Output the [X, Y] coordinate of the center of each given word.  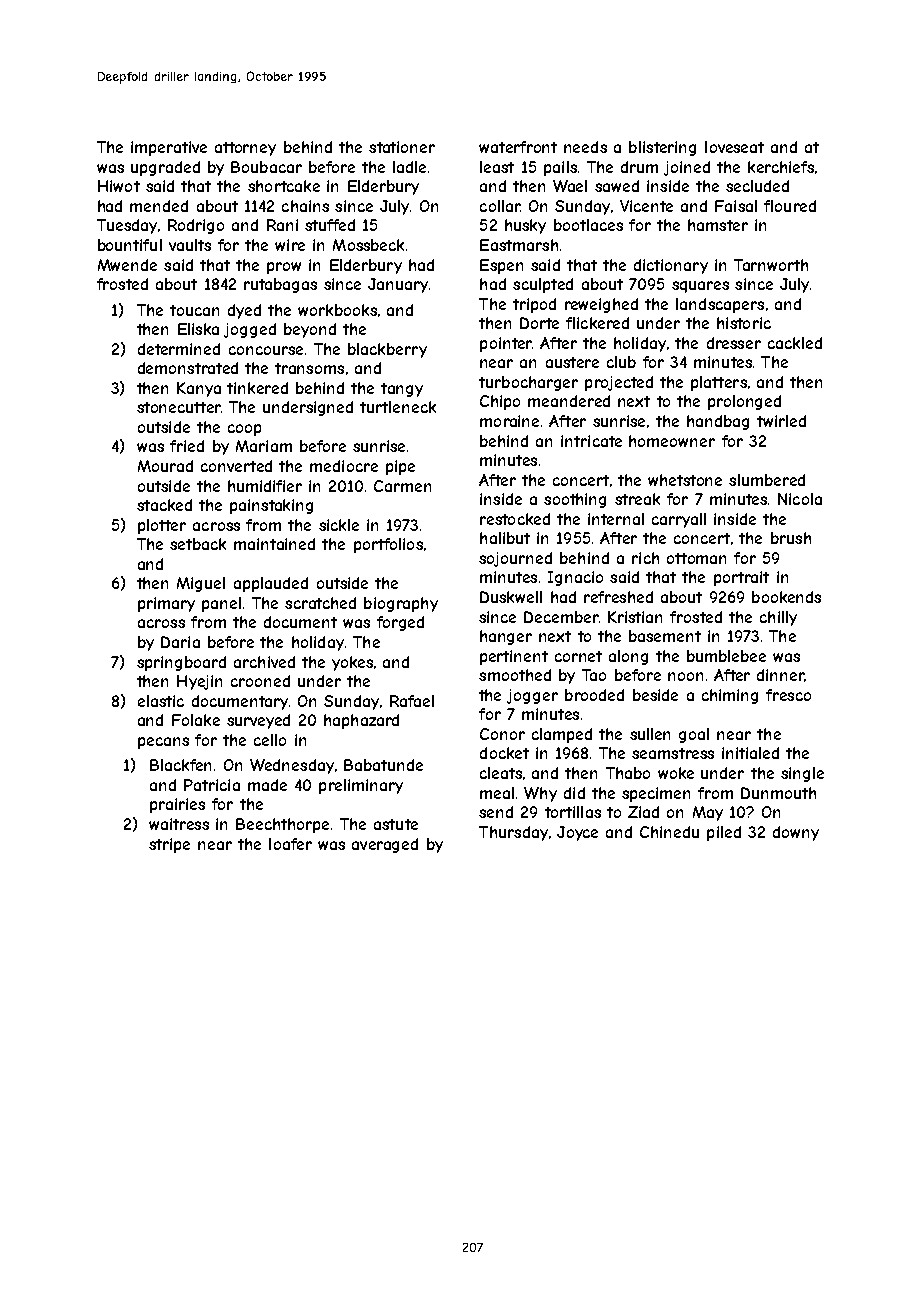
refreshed [618, 597]
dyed [244, 311]
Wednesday [292, 766]
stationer [402, 147]
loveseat [734, 147]
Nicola [800, 499]
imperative [169, 148]
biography [401, 604]
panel [221, 604]
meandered [569, 401]
